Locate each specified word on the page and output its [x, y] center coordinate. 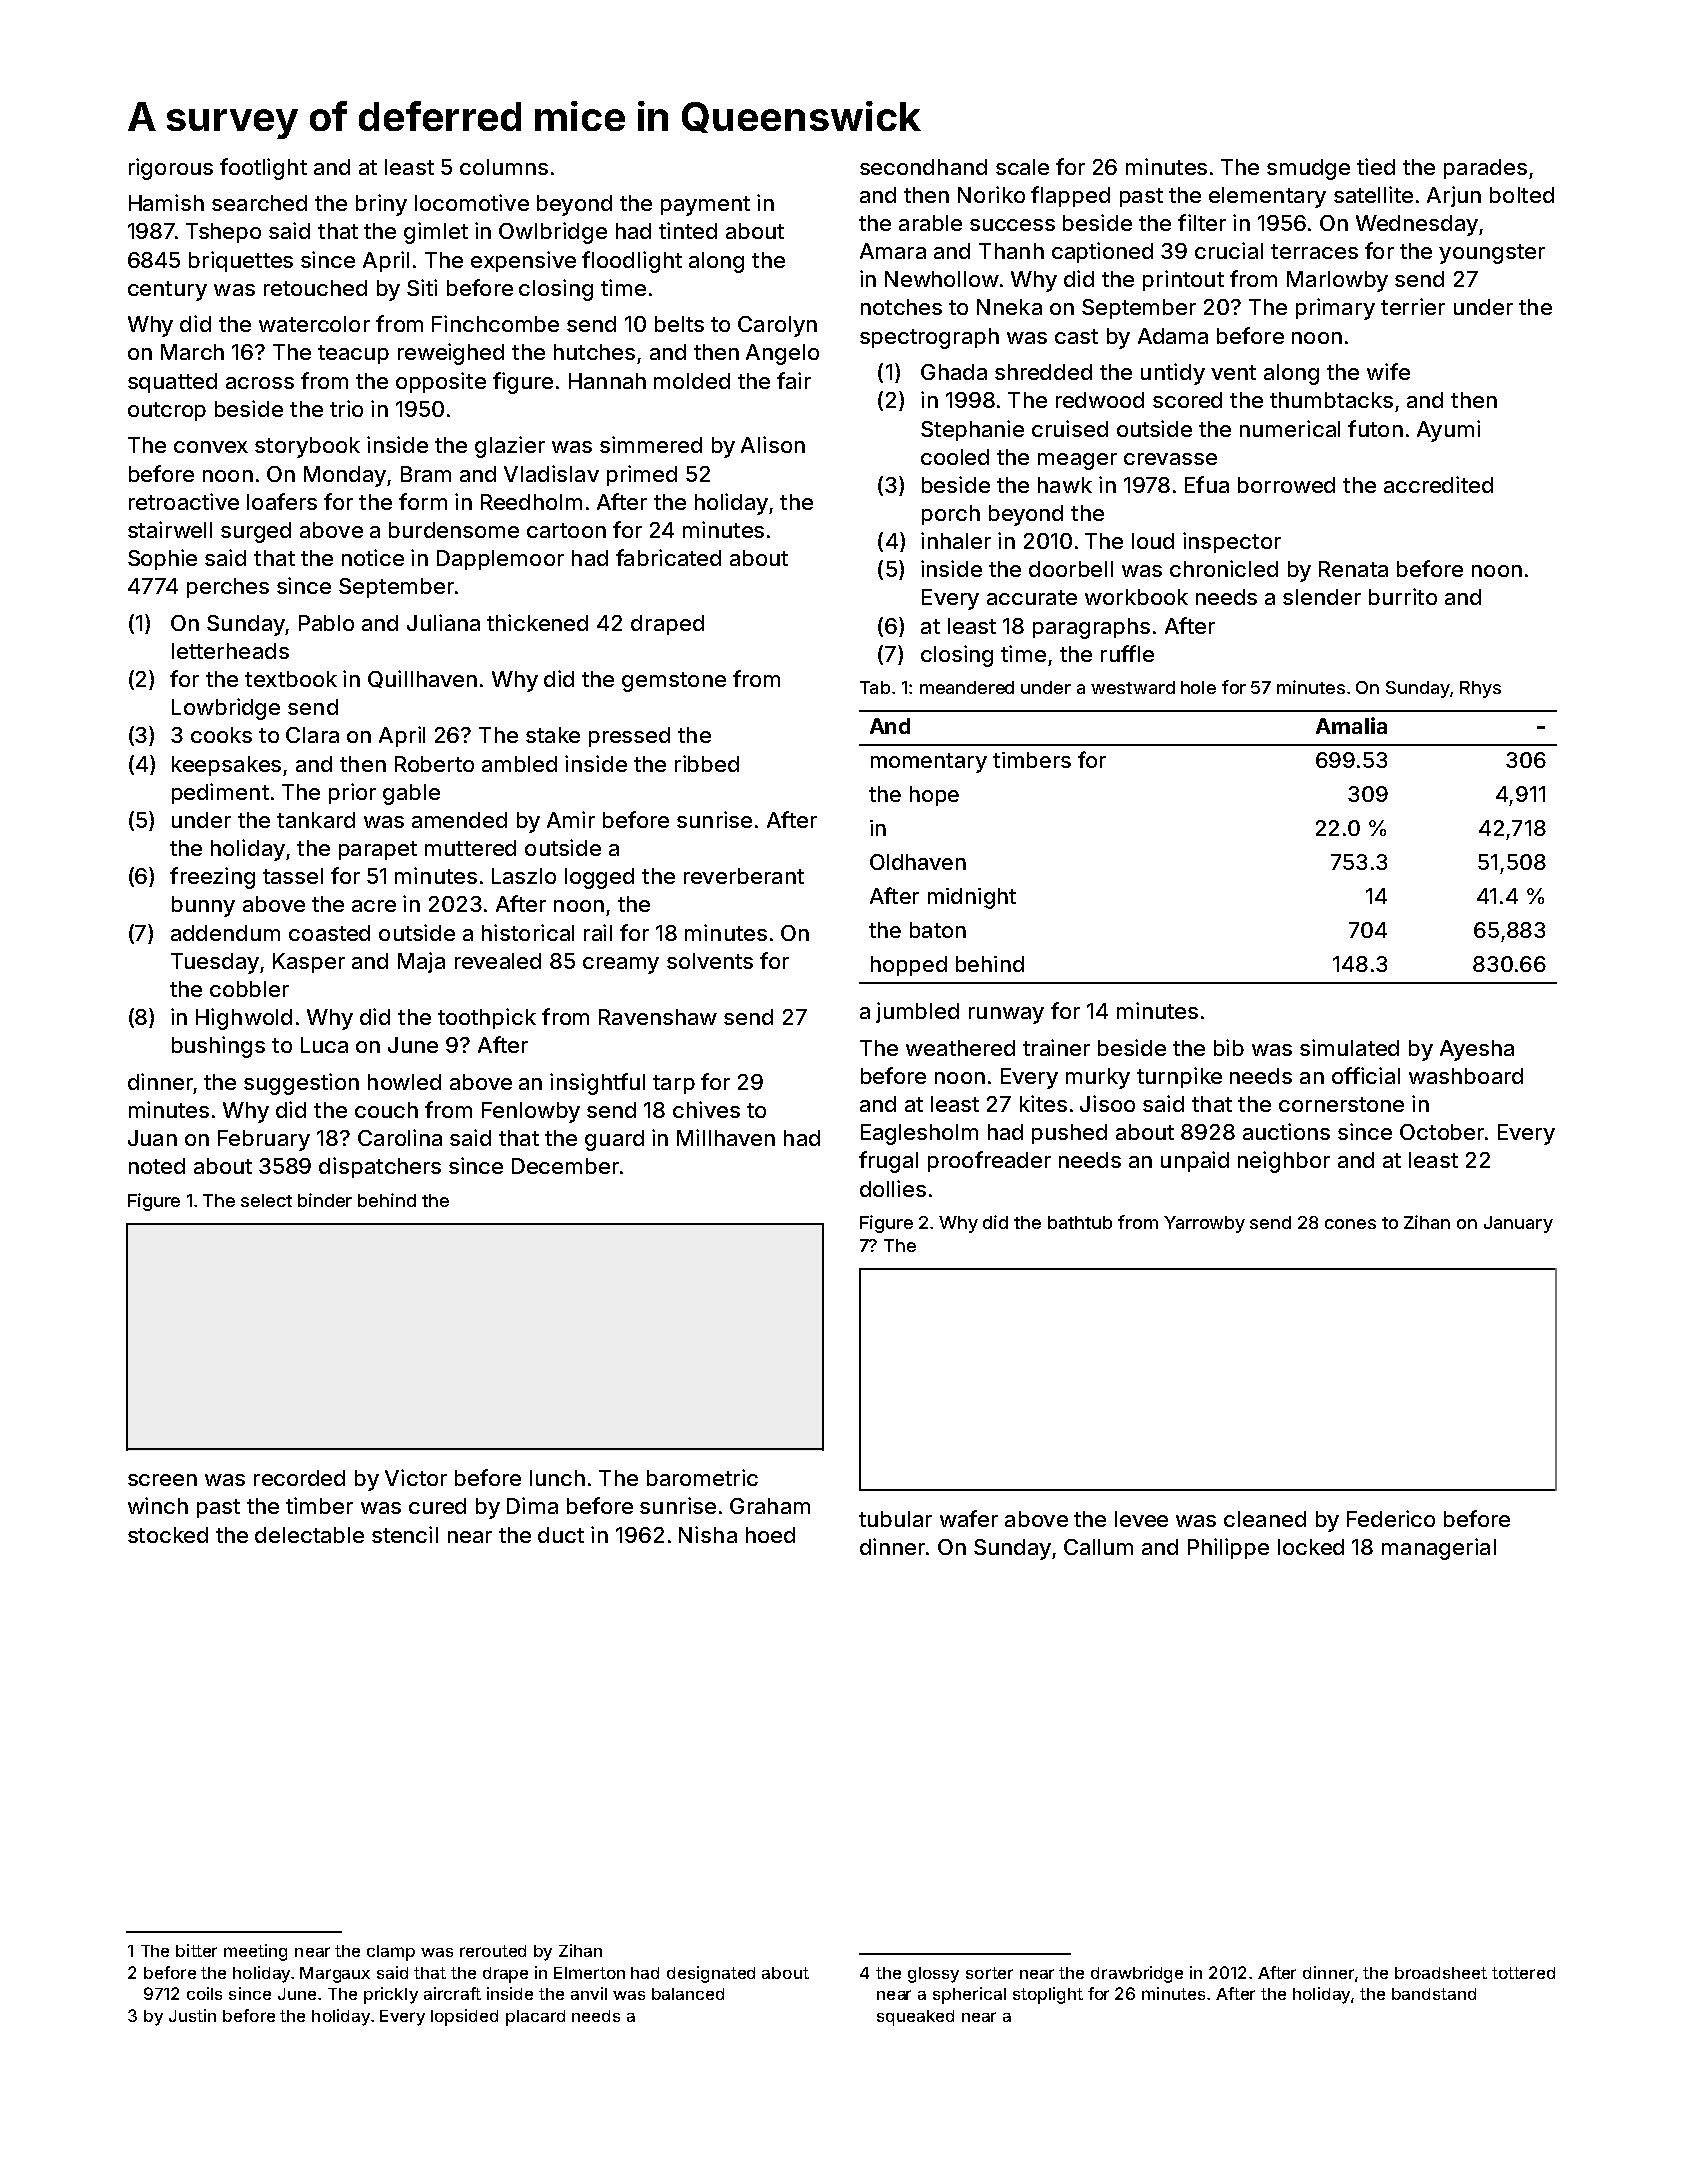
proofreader [989, 1161]
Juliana [443, 622]
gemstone [674, 682]
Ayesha [1477, 1050]
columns [504, 167]
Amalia [1351, 725]
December [565, 1166]
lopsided [464, 2017]
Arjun [1454, 196]
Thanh [1011, 251]
